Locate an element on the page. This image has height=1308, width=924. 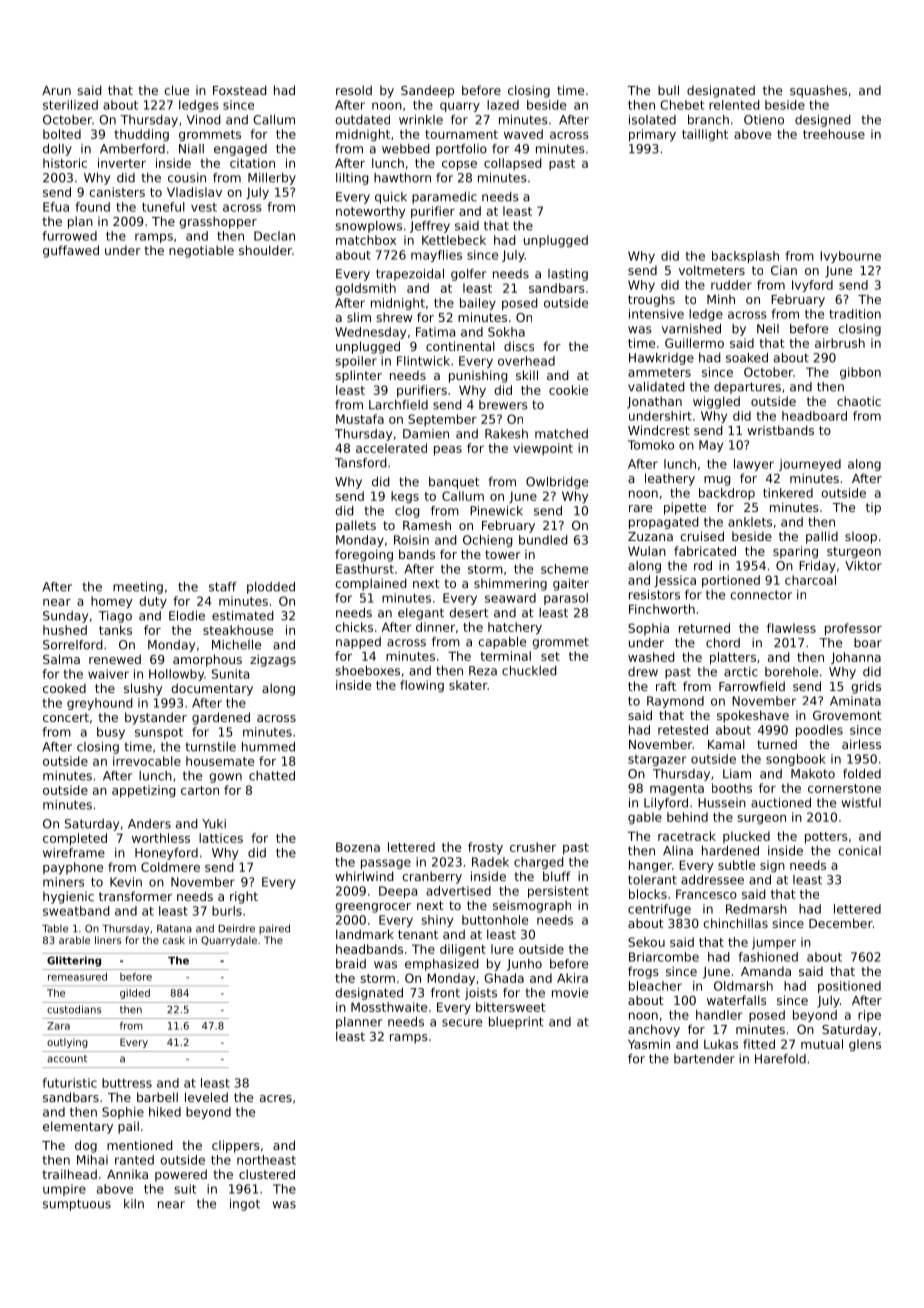
lawyer is located at coordinates (754, 465).
